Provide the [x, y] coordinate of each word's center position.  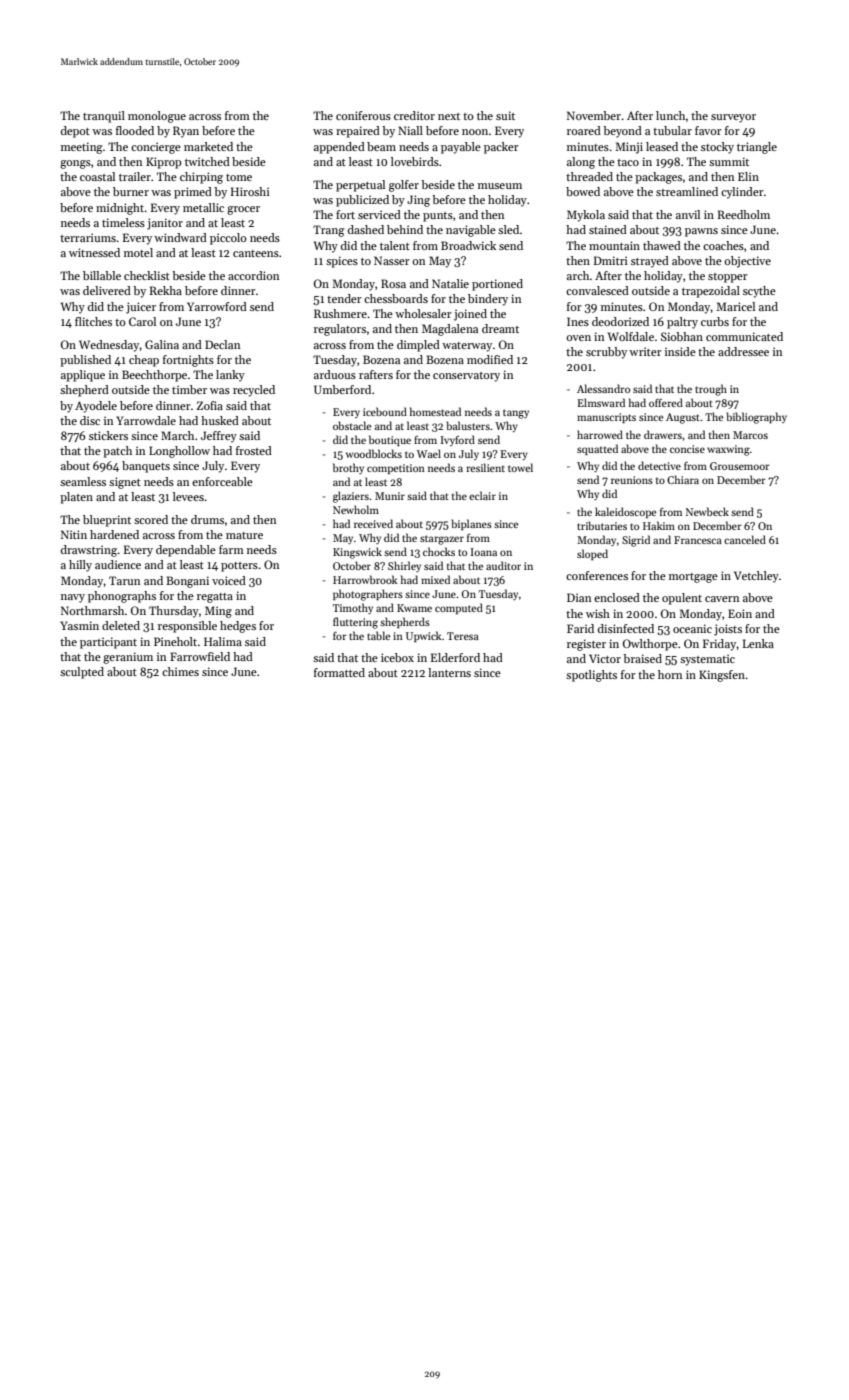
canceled [745, 539]
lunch [671, 115]
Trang [328, 231]
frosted [254, 450]
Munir [390, 496]
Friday [720, 645]
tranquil [104, 117]
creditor [414, 115]
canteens [256, 253]
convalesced [597, 290]
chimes [180, 671]
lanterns [449, 672]
